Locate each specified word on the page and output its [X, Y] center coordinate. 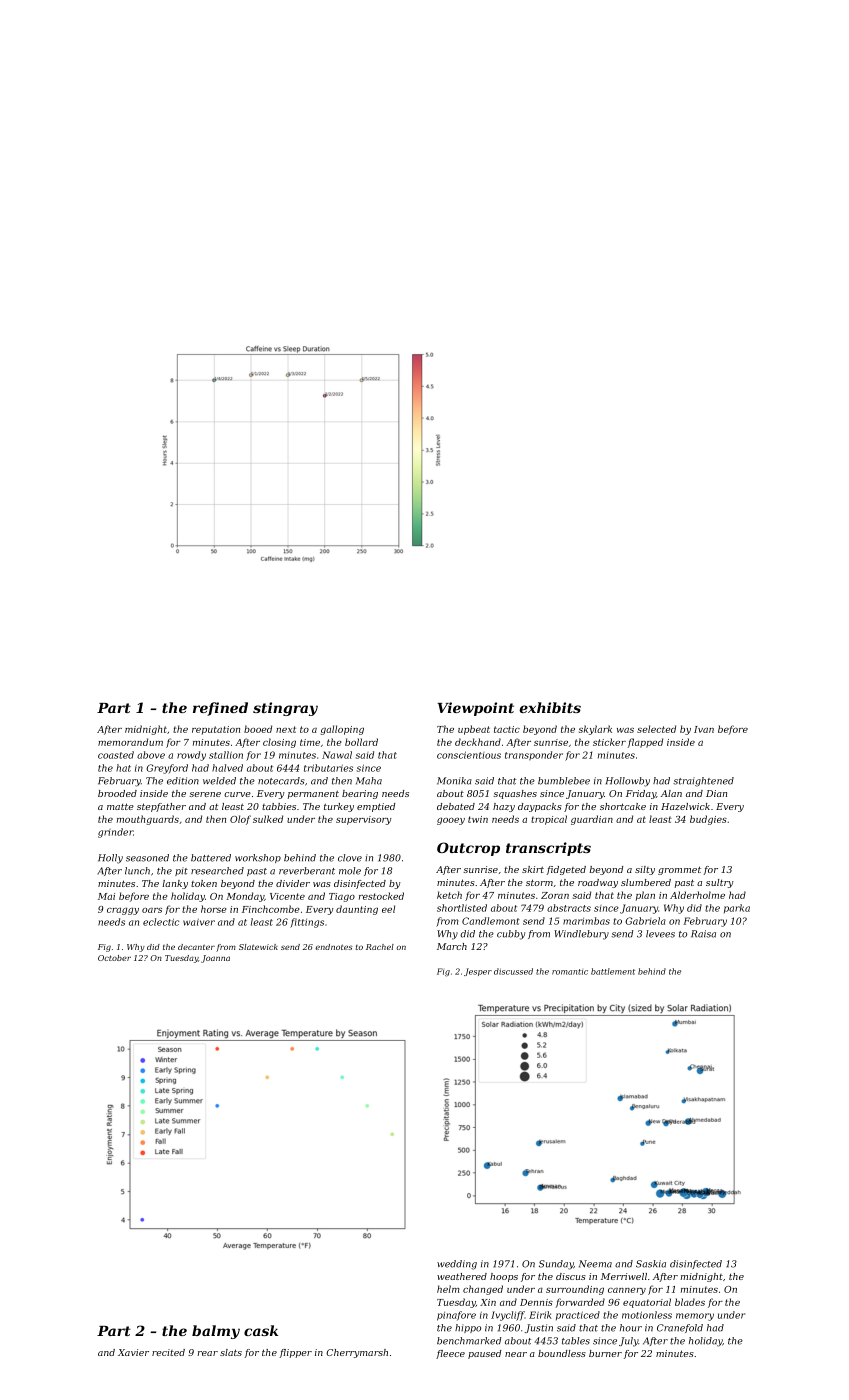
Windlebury [581, 935]
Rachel [380, 947]
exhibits [550, 707]
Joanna [215, 959]
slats [231, 1352]
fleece [450, 1354]
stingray [285, 709]
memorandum [130, 742]
